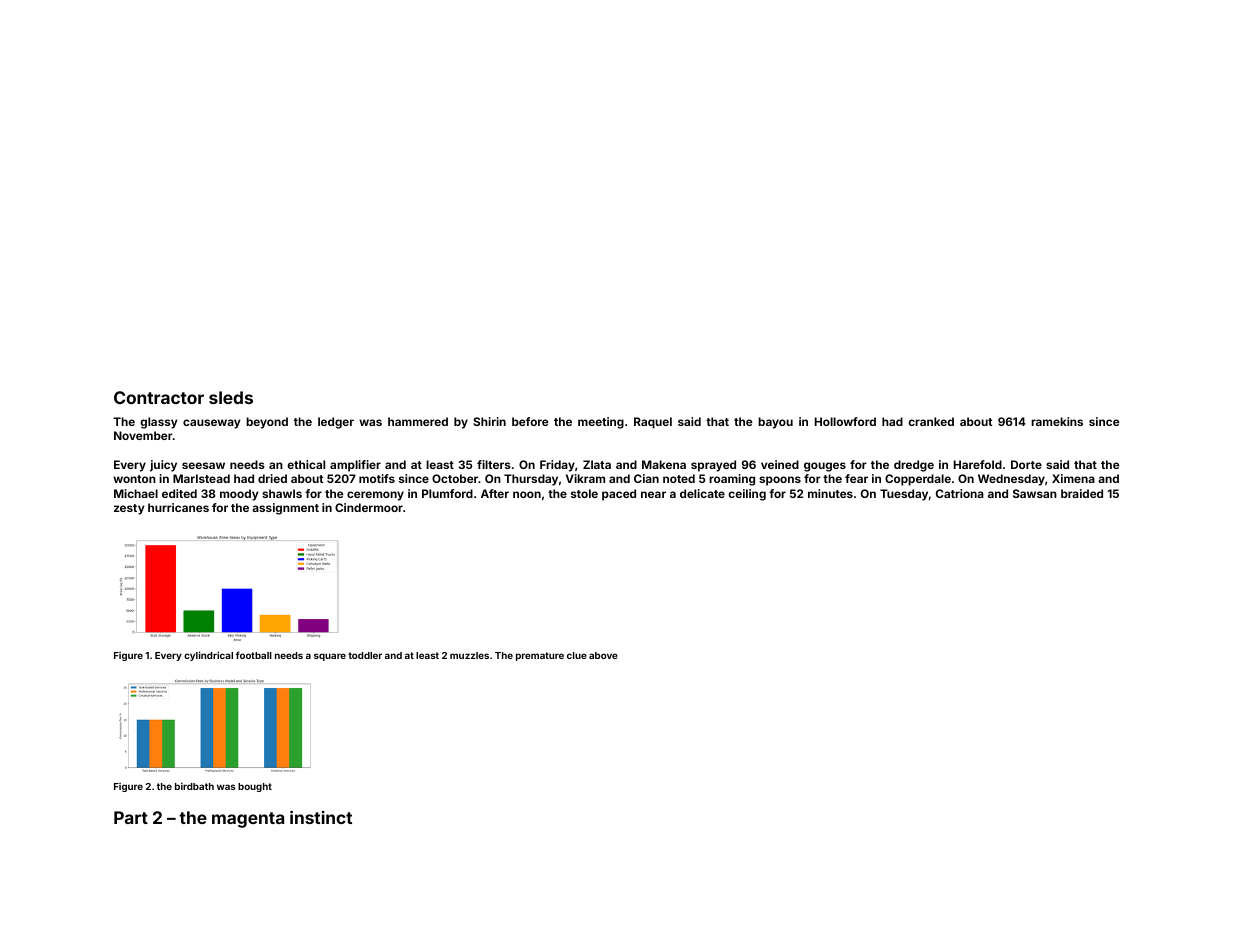 The image size is (1233, 952). What do you see at coordinates (577, 655) in the screenshot?
I see `clue` at bounding box center [577, 655].
